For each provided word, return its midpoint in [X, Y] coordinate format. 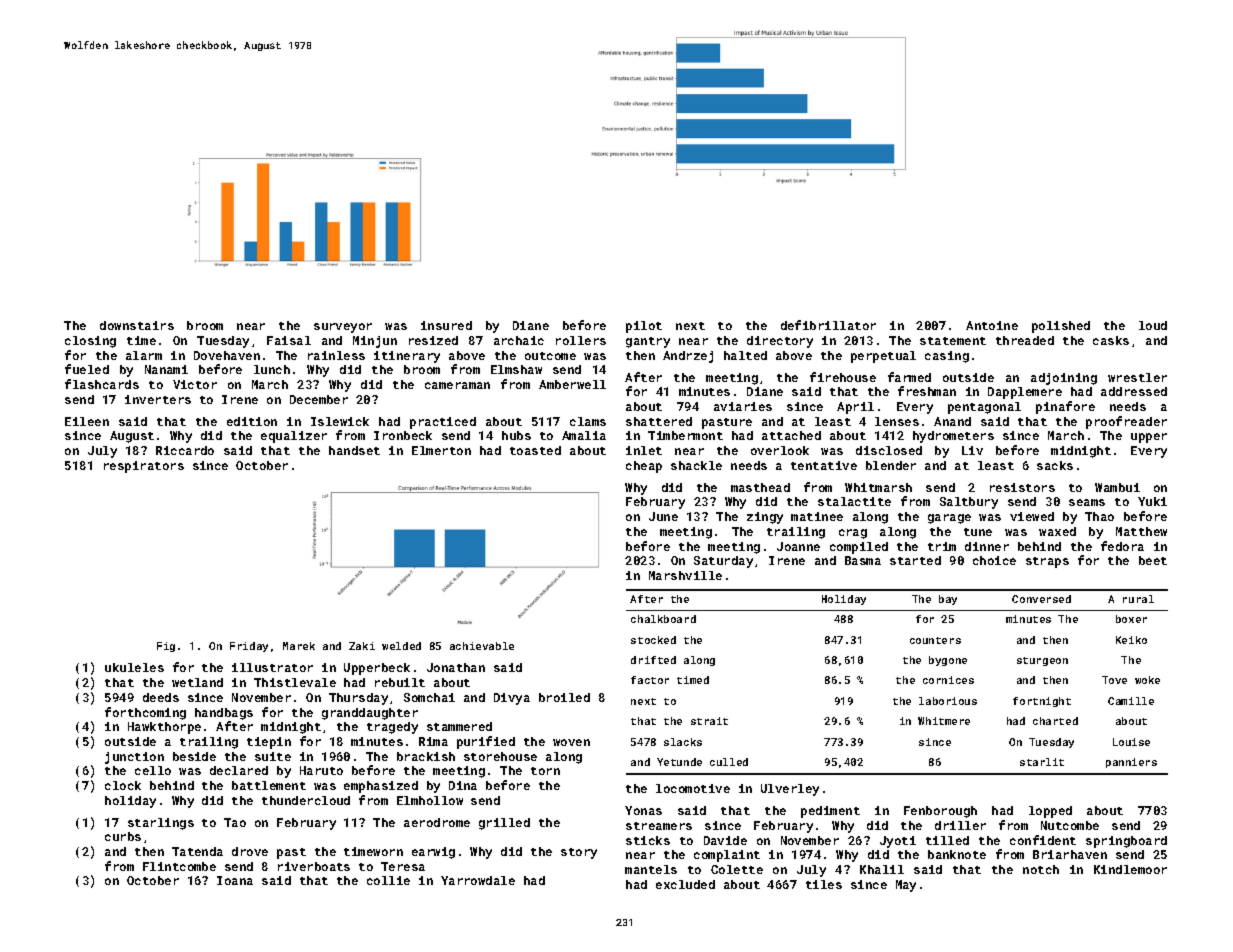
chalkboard [663, 619]
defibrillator [828, 325]
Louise [1131, 742]
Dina [463, 785]
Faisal [289, 340]
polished [1061, 327]
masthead [760, 487]
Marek [299, 646]
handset [354, 450]
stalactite [854, 501]
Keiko [1131, 640]
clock [123, 785]
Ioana [235, 880]
